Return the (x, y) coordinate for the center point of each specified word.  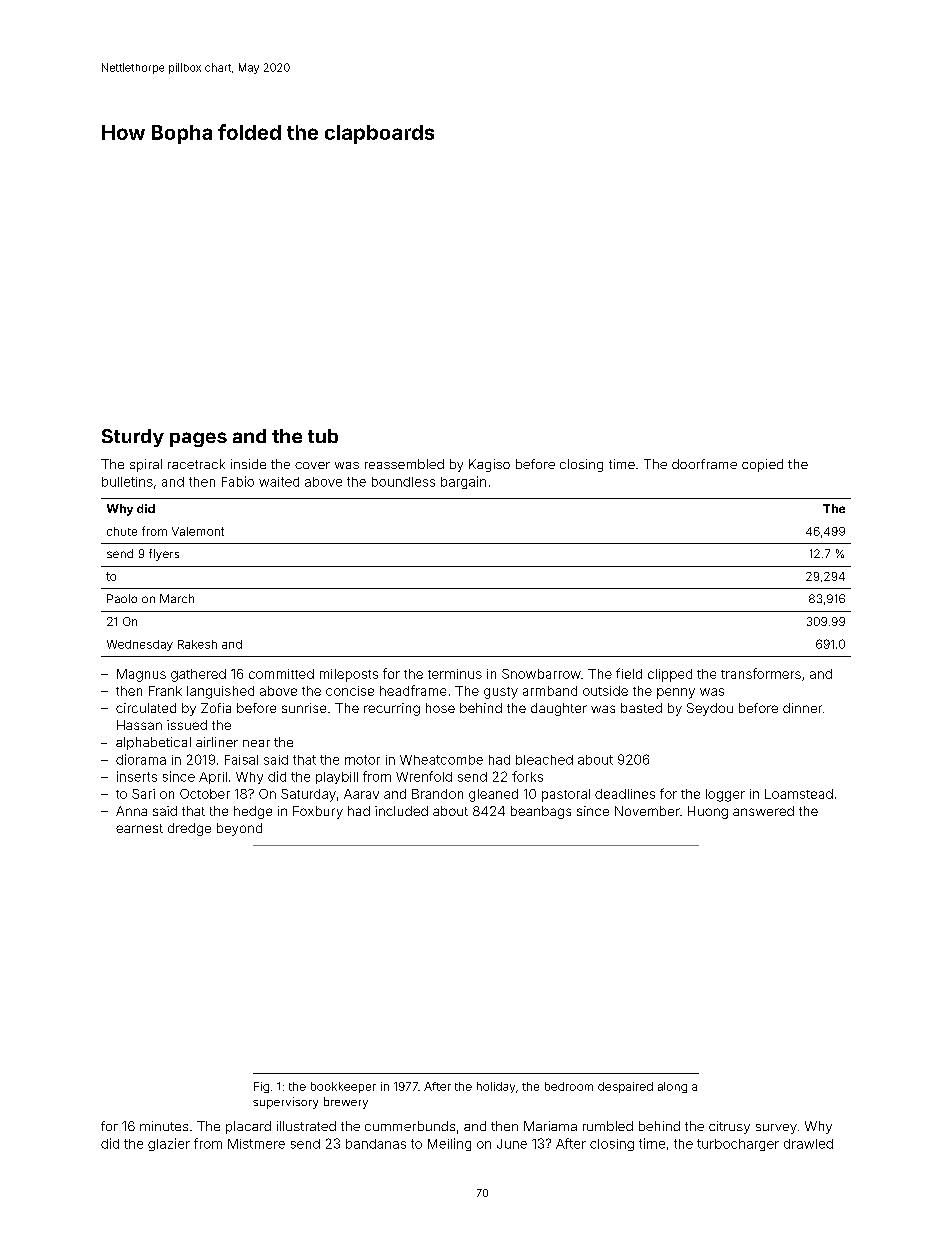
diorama (141, 759)
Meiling (449, 1144)
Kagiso (489, 465)
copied (762, 465)
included (401, 811)
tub (323, 436)
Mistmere (256, 1144)
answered (763, 811)
